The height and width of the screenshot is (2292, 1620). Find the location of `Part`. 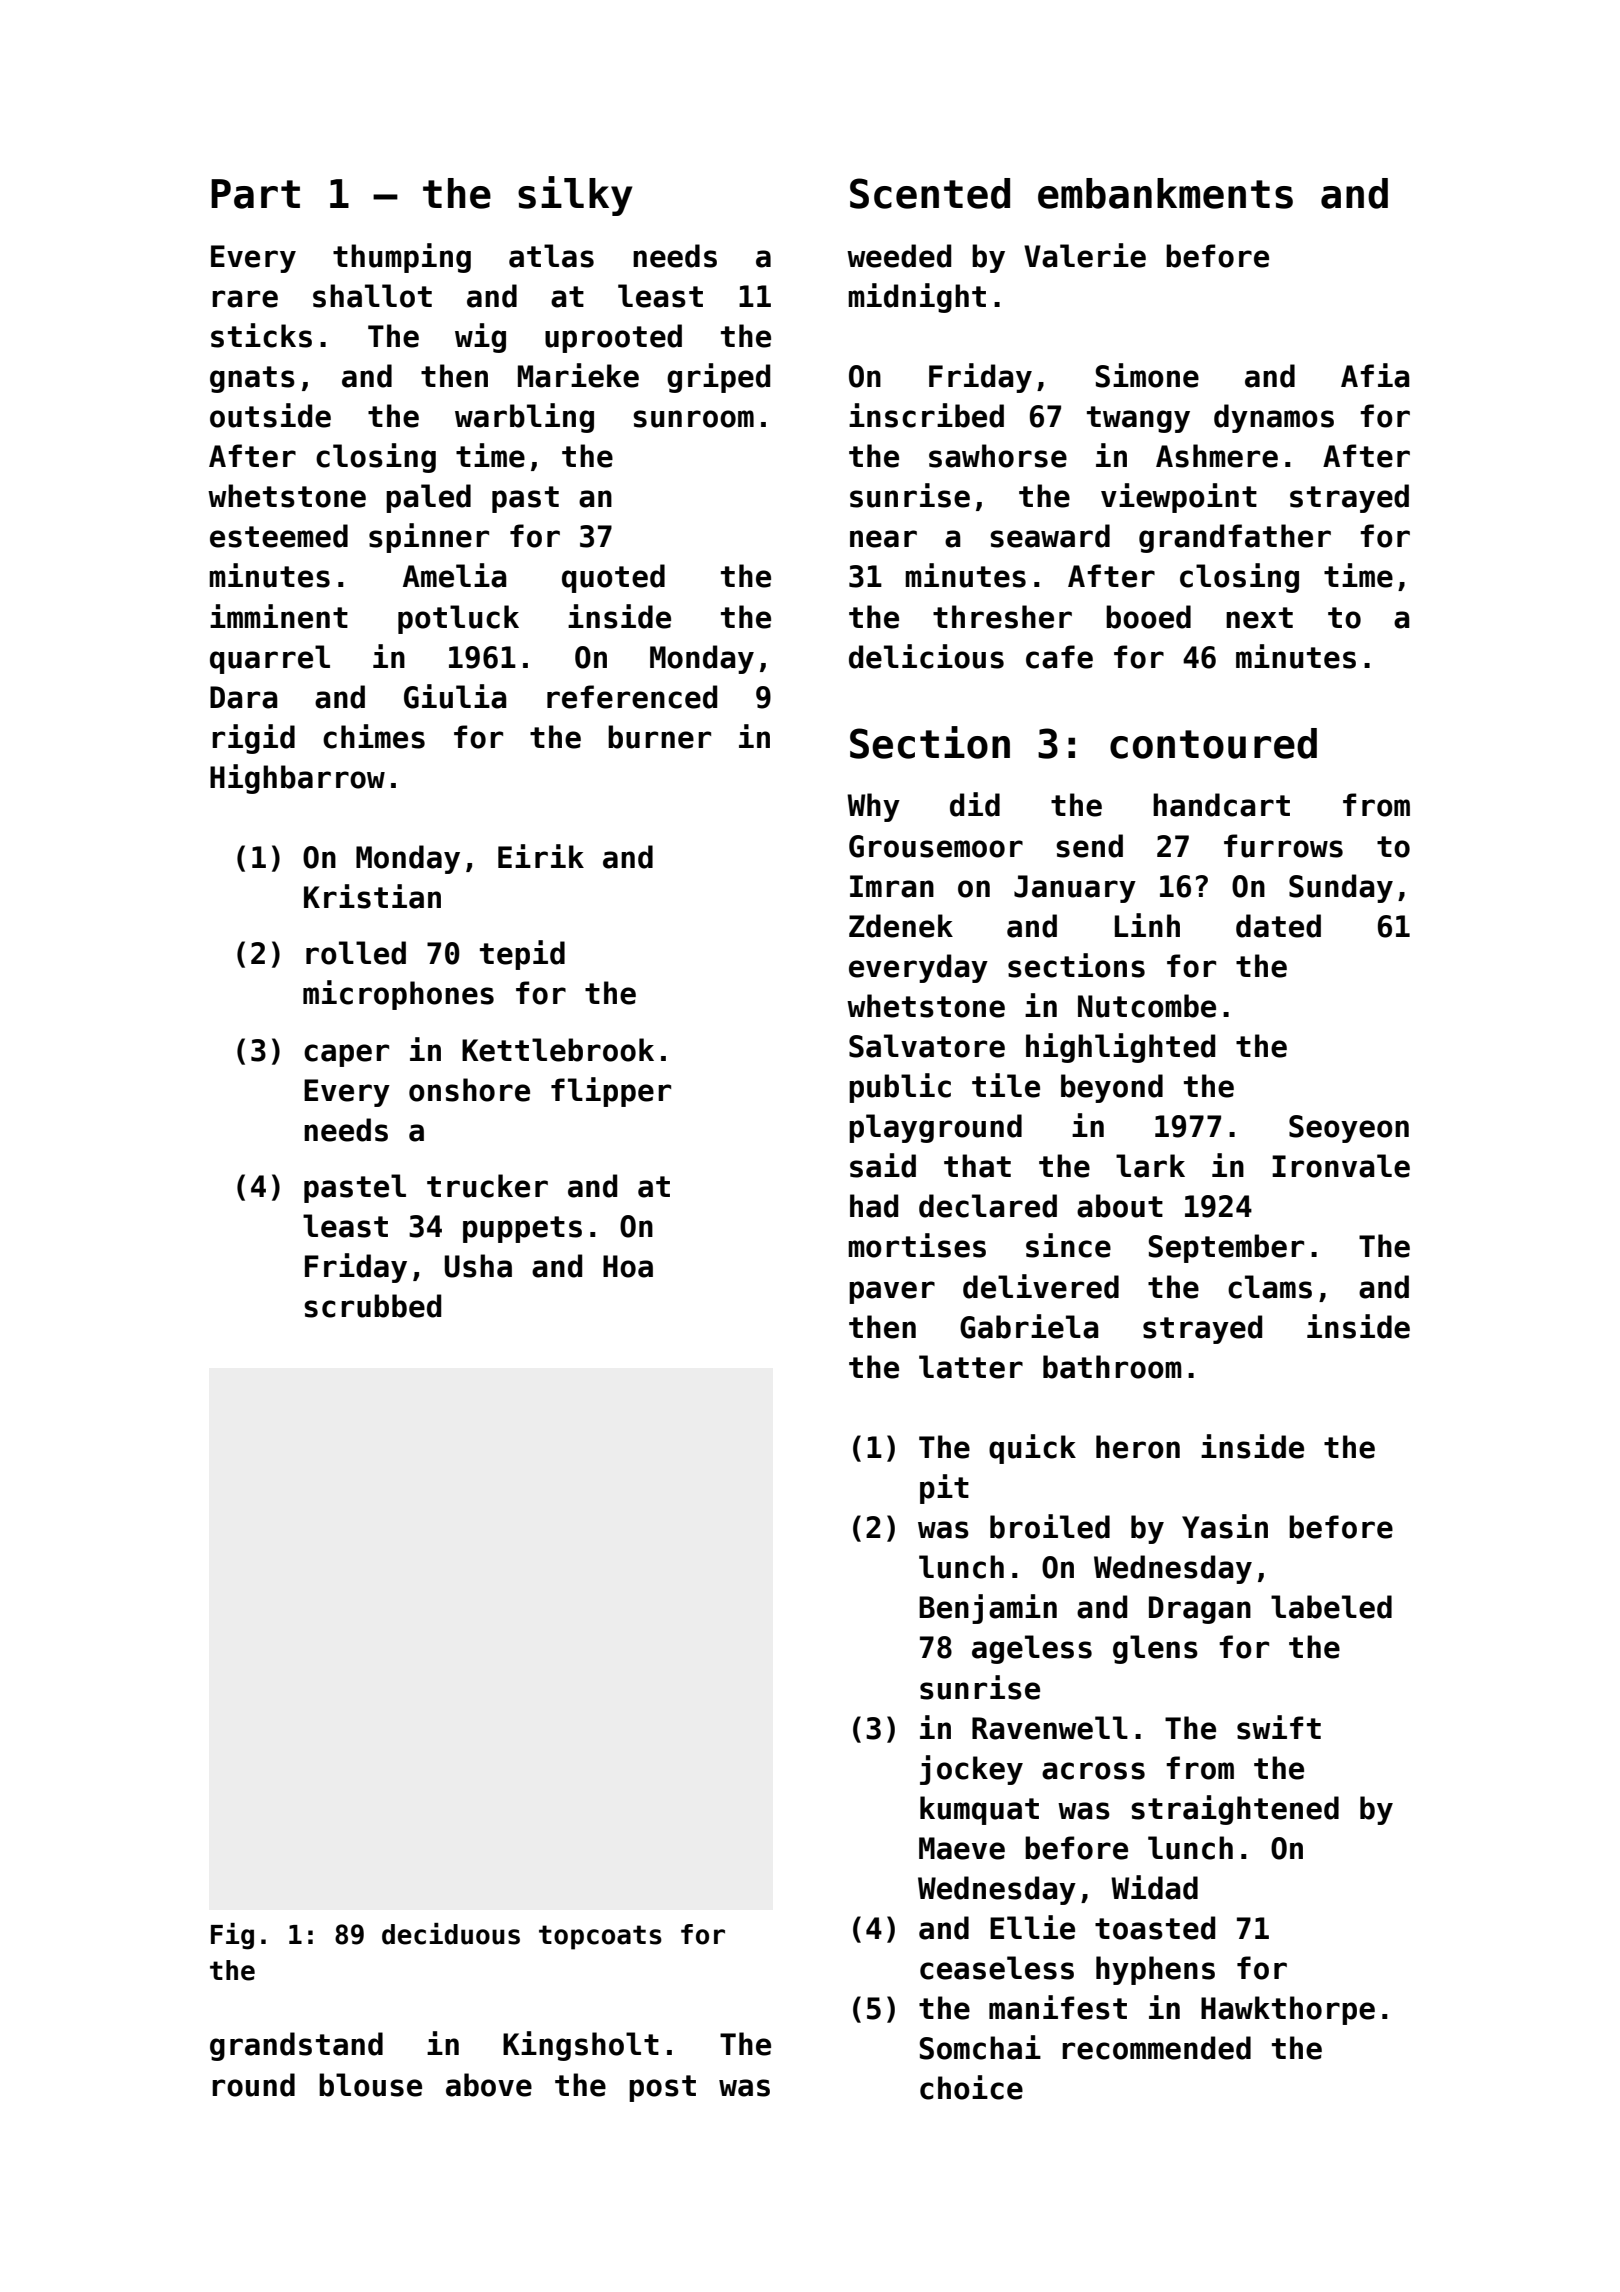

Part is located at coordinates (255, 194).
